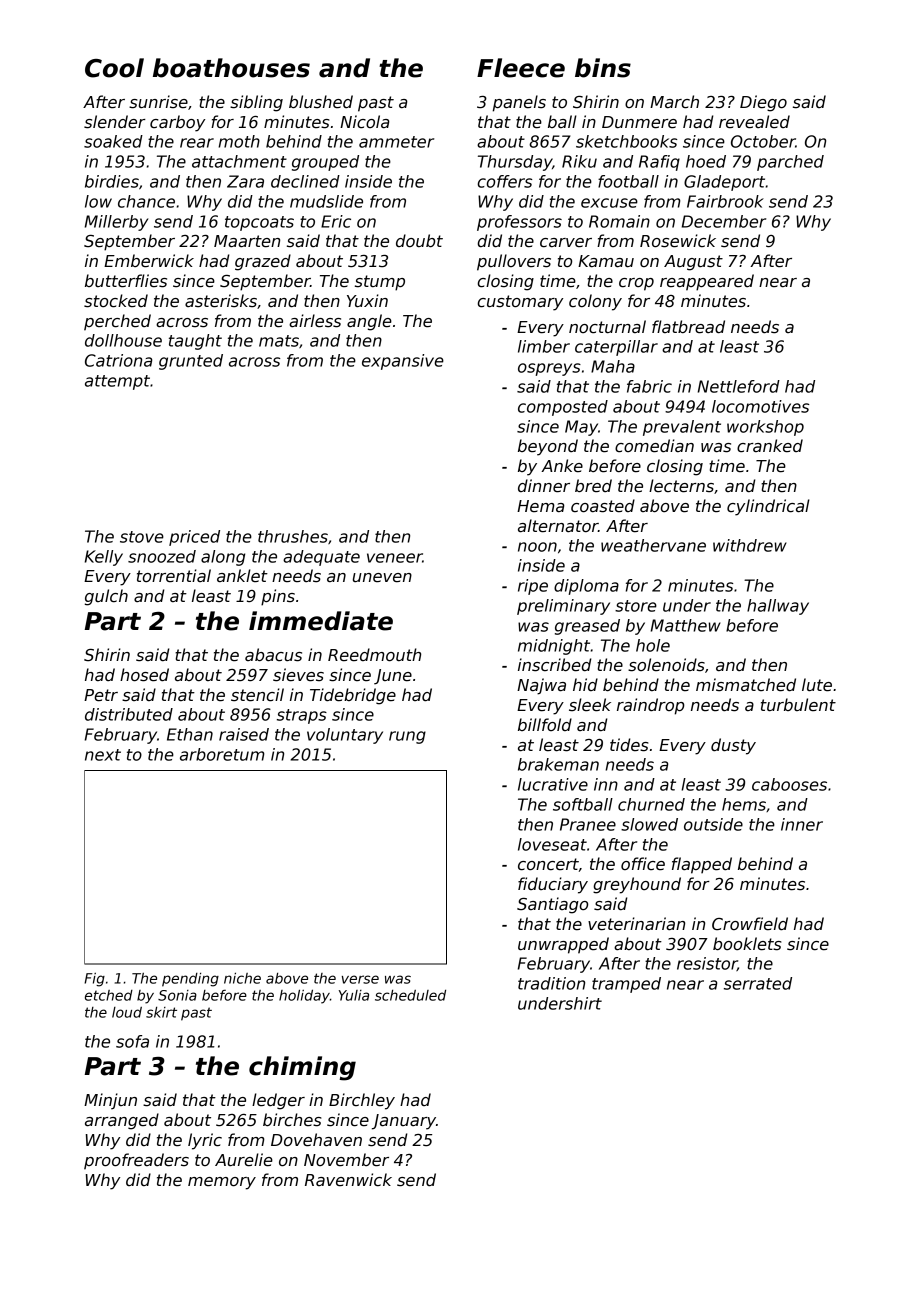 This page has height=1308, width=924. I want to click on composted, so click(563, 408).
